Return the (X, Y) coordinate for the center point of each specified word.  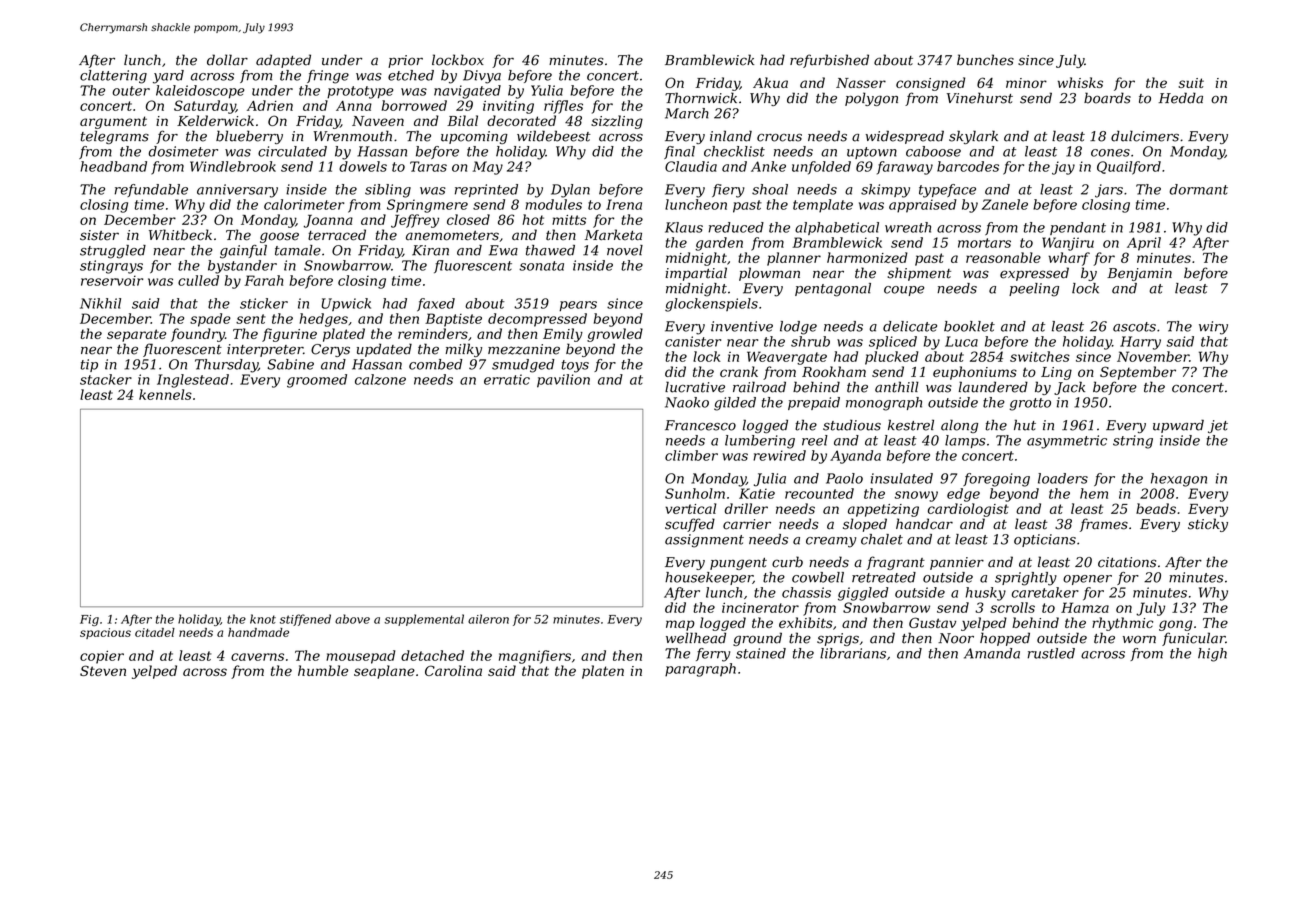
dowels (363, 166)
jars (1109, 191)
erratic (507, 379)
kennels (165, 394)
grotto (1030, 404)
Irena (624, 204)
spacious (105, 633)
